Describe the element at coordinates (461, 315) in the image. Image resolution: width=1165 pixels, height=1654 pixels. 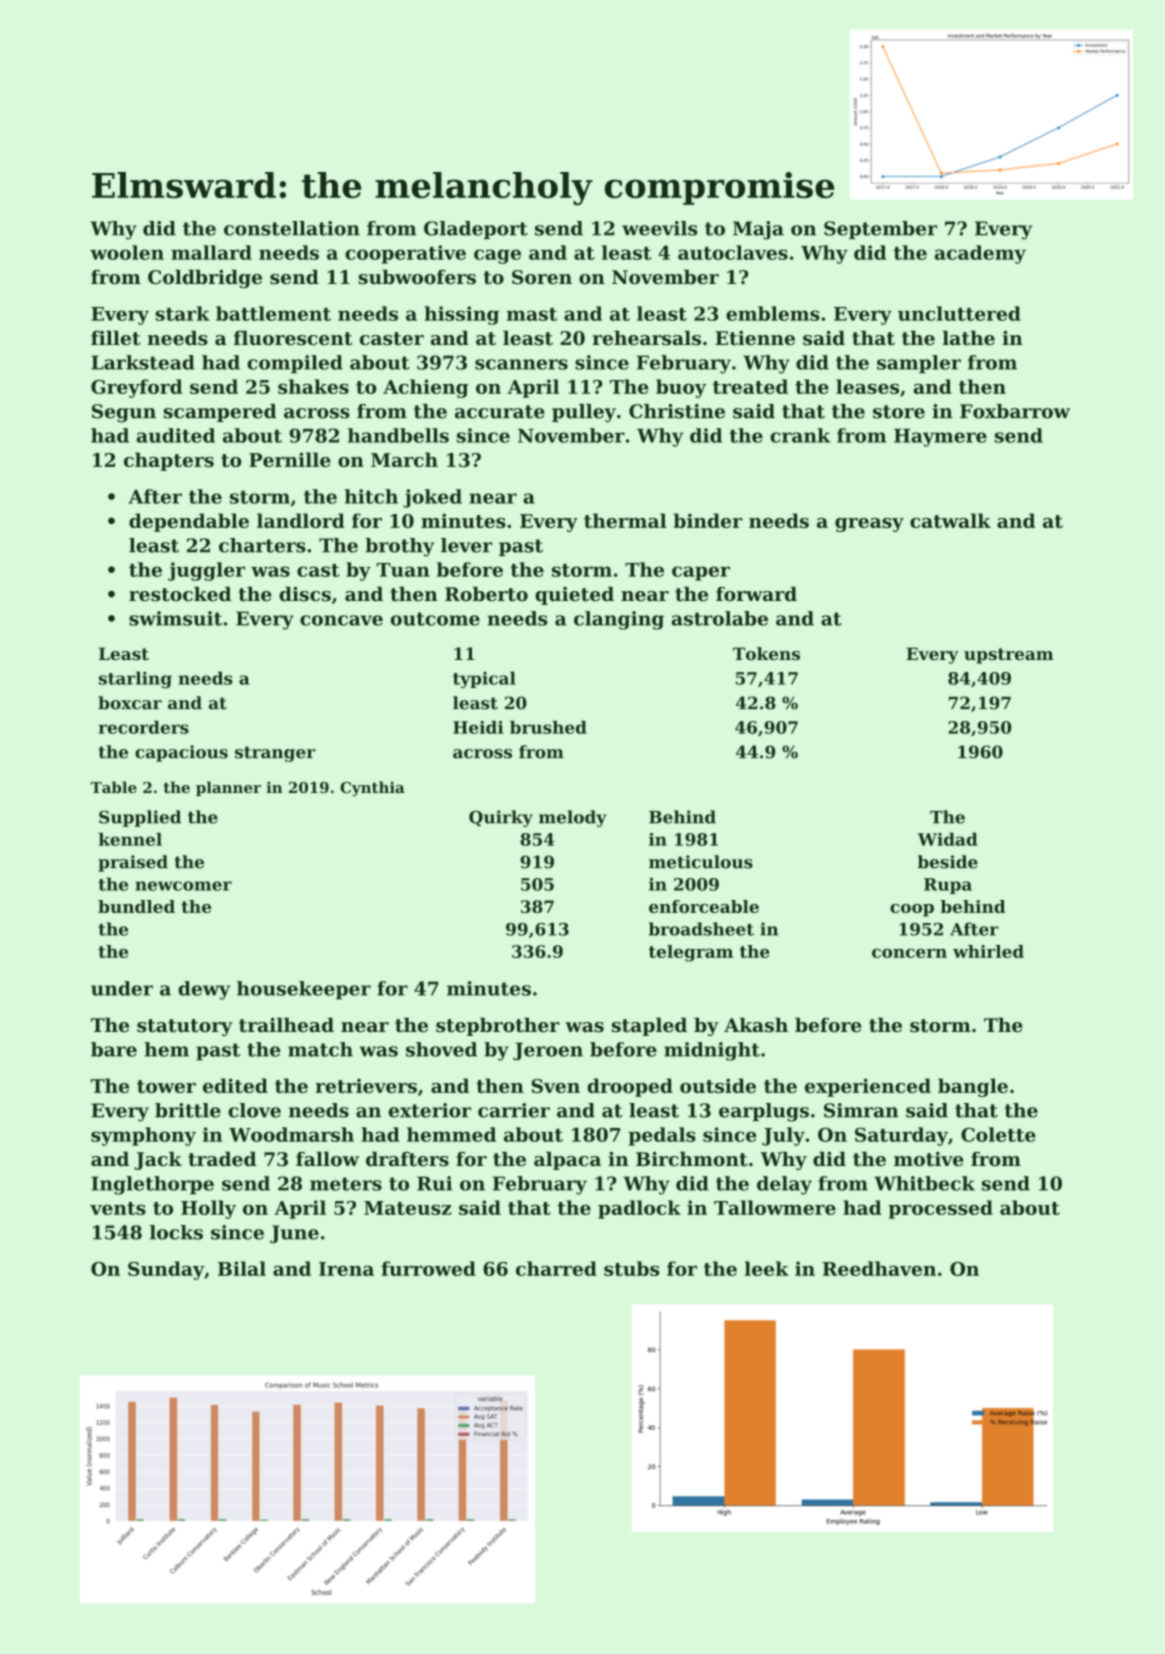
I see `hissing` at that location.
